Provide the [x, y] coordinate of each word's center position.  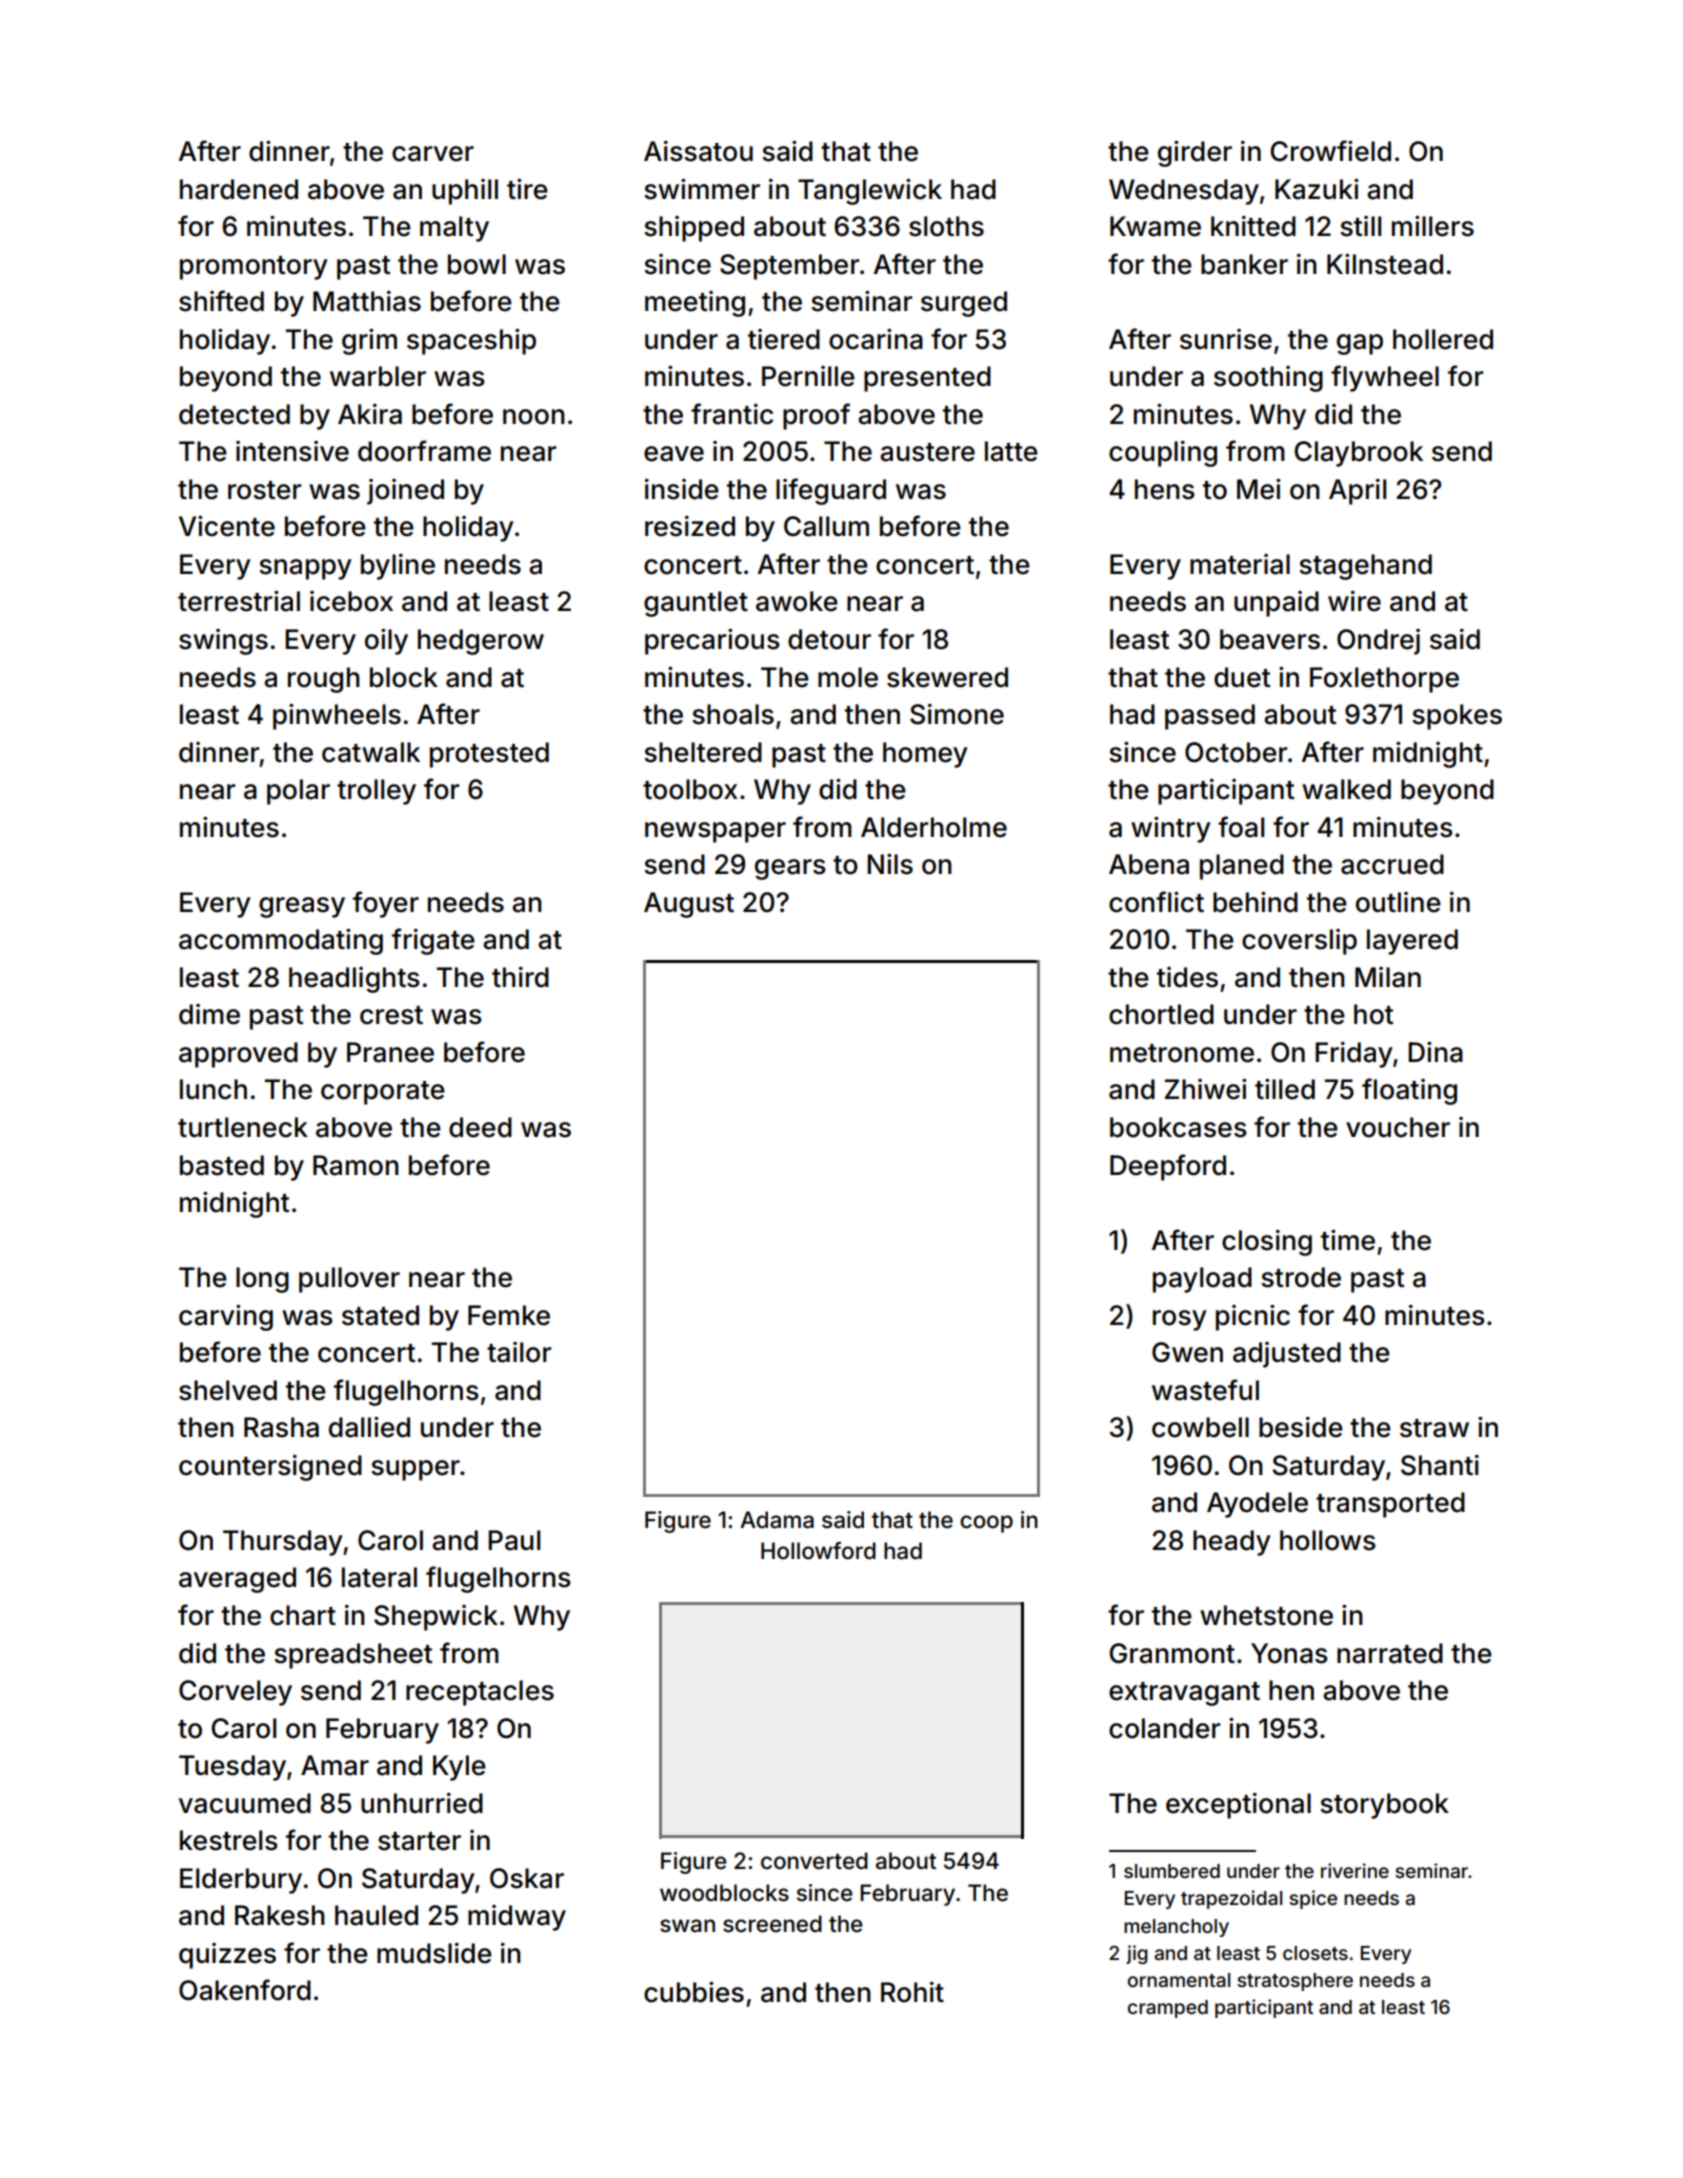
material [1240, 564]
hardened [239, 189]
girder [1195, 153]
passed [1210, 717]
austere [927, 452]
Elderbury [241, 1881]
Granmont [1172, 1653]
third [520, 977]
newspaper [715, 832]
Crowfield [1330, 151]
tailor [519, 1352]
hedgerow [481, 642]
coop [986, 1524]
